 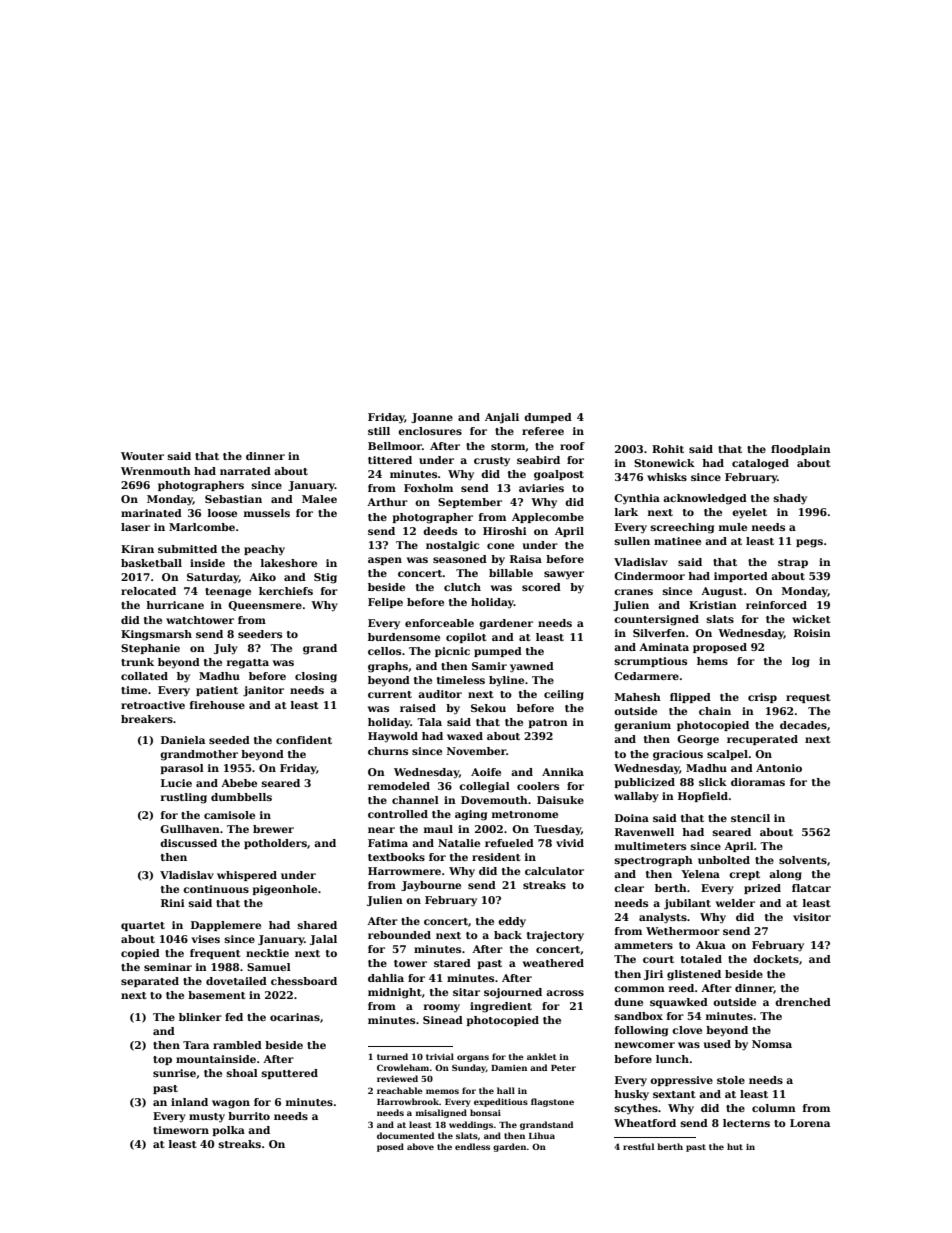 What do you see at coordinates (379, 431) in the image?
I see `still` at bounding box center [379, 431].
